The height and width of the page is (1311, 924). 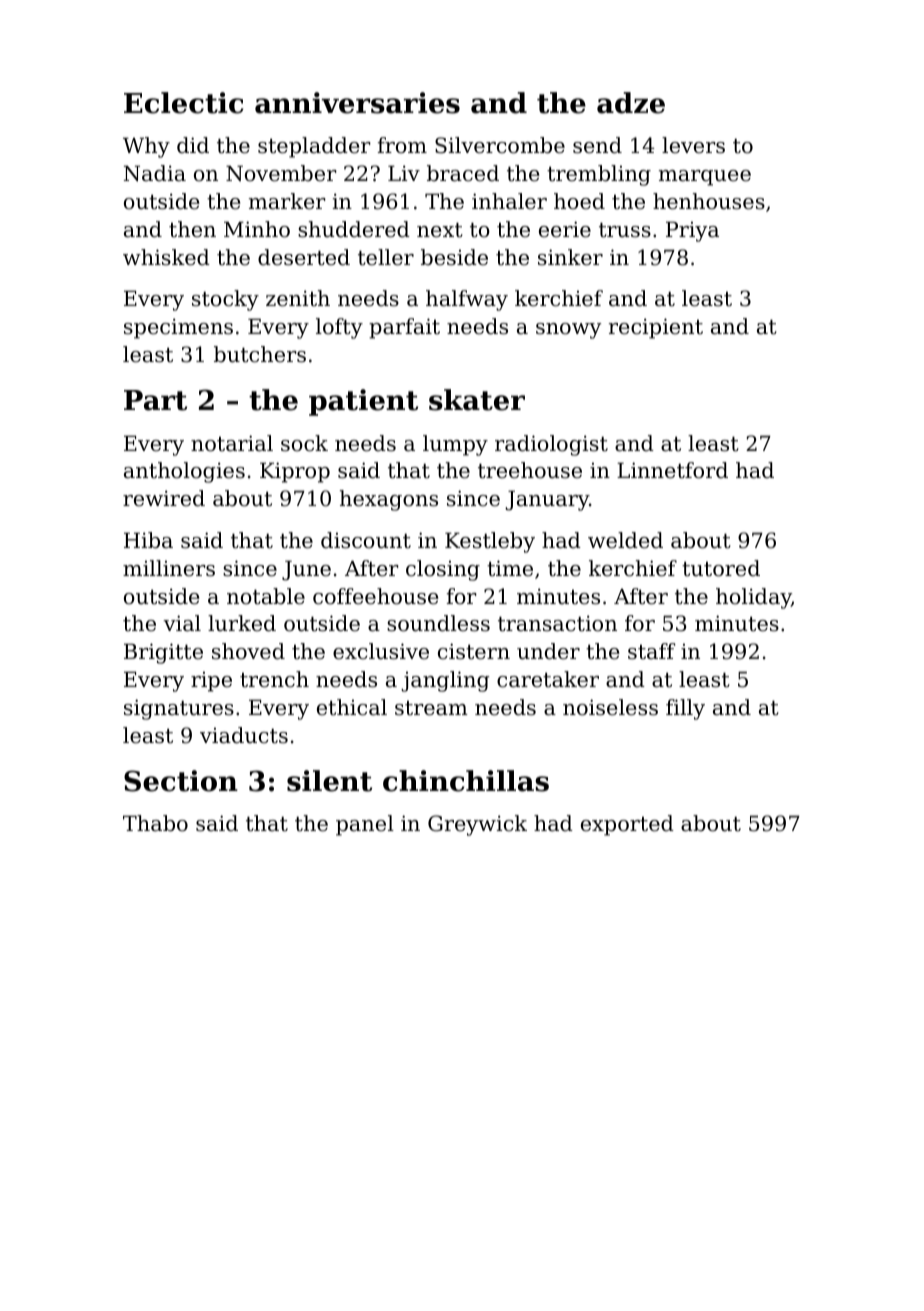 What do you see at coordinates (155, 823) in the page?
I see `Thabo` at bounding box center [155, 823].
